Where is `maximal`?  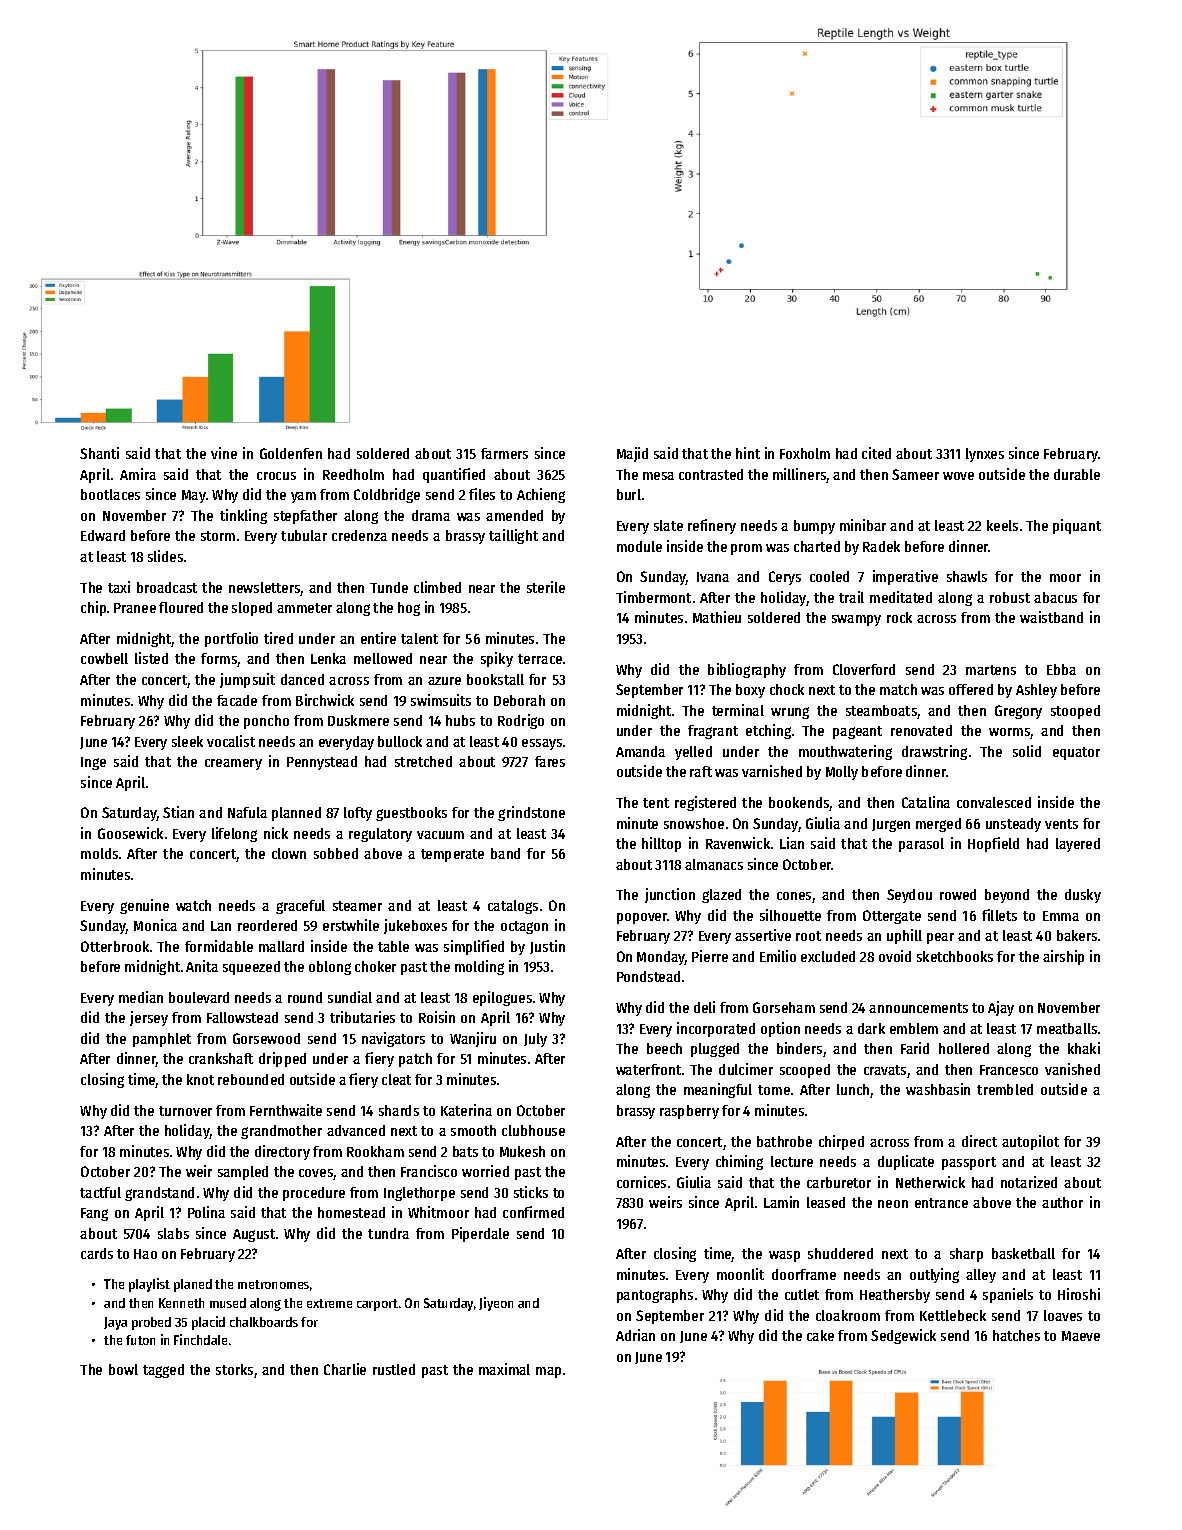
maximal is located at coordinates (504, 1369).
